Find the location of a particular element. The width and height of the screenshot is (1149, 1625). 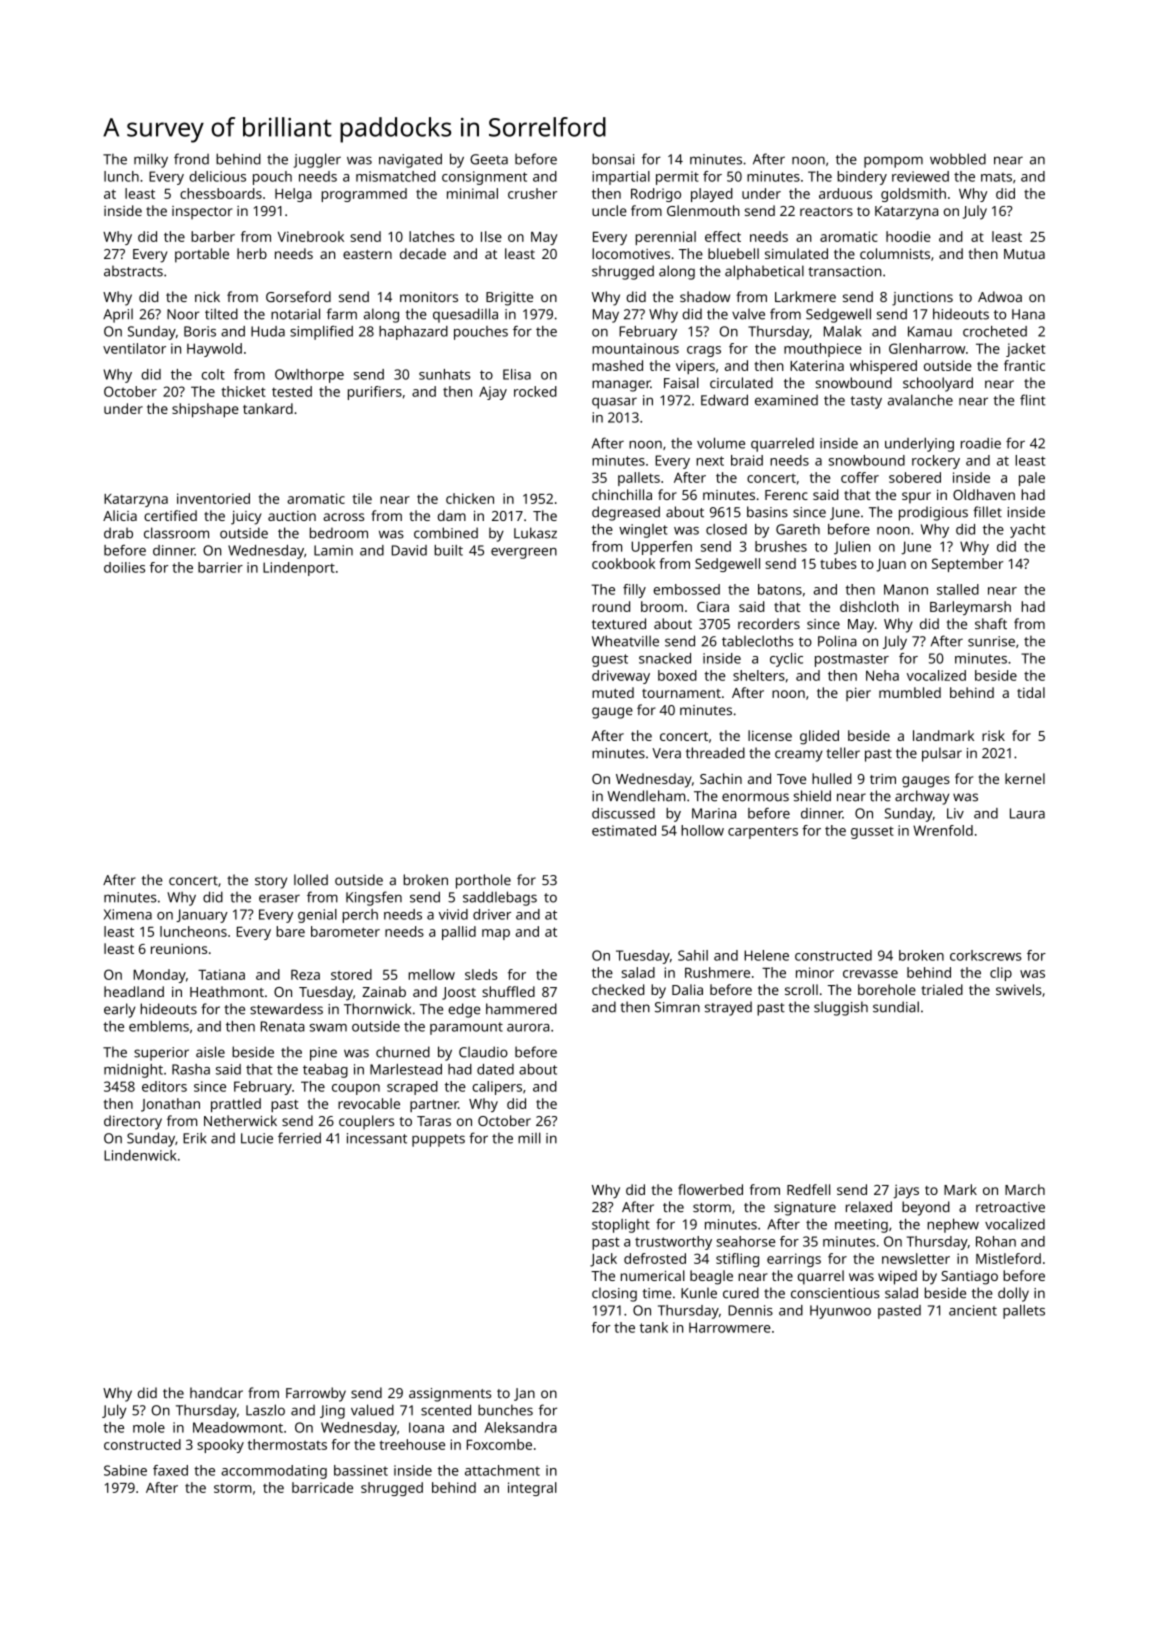

barricade is located at coordinates (322, 1487).
